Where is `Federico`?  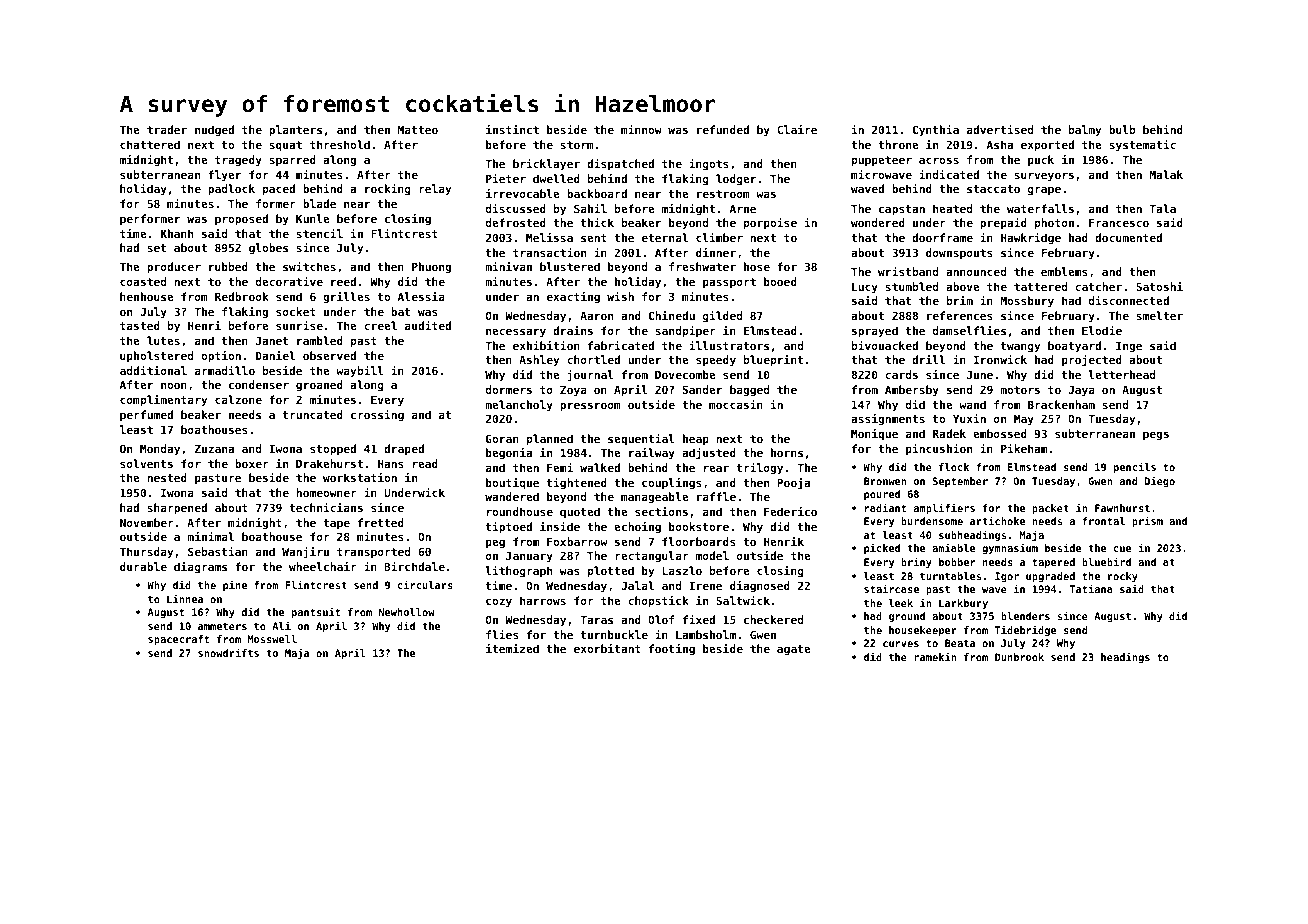 Federico is located at coordinates (790, 511).
